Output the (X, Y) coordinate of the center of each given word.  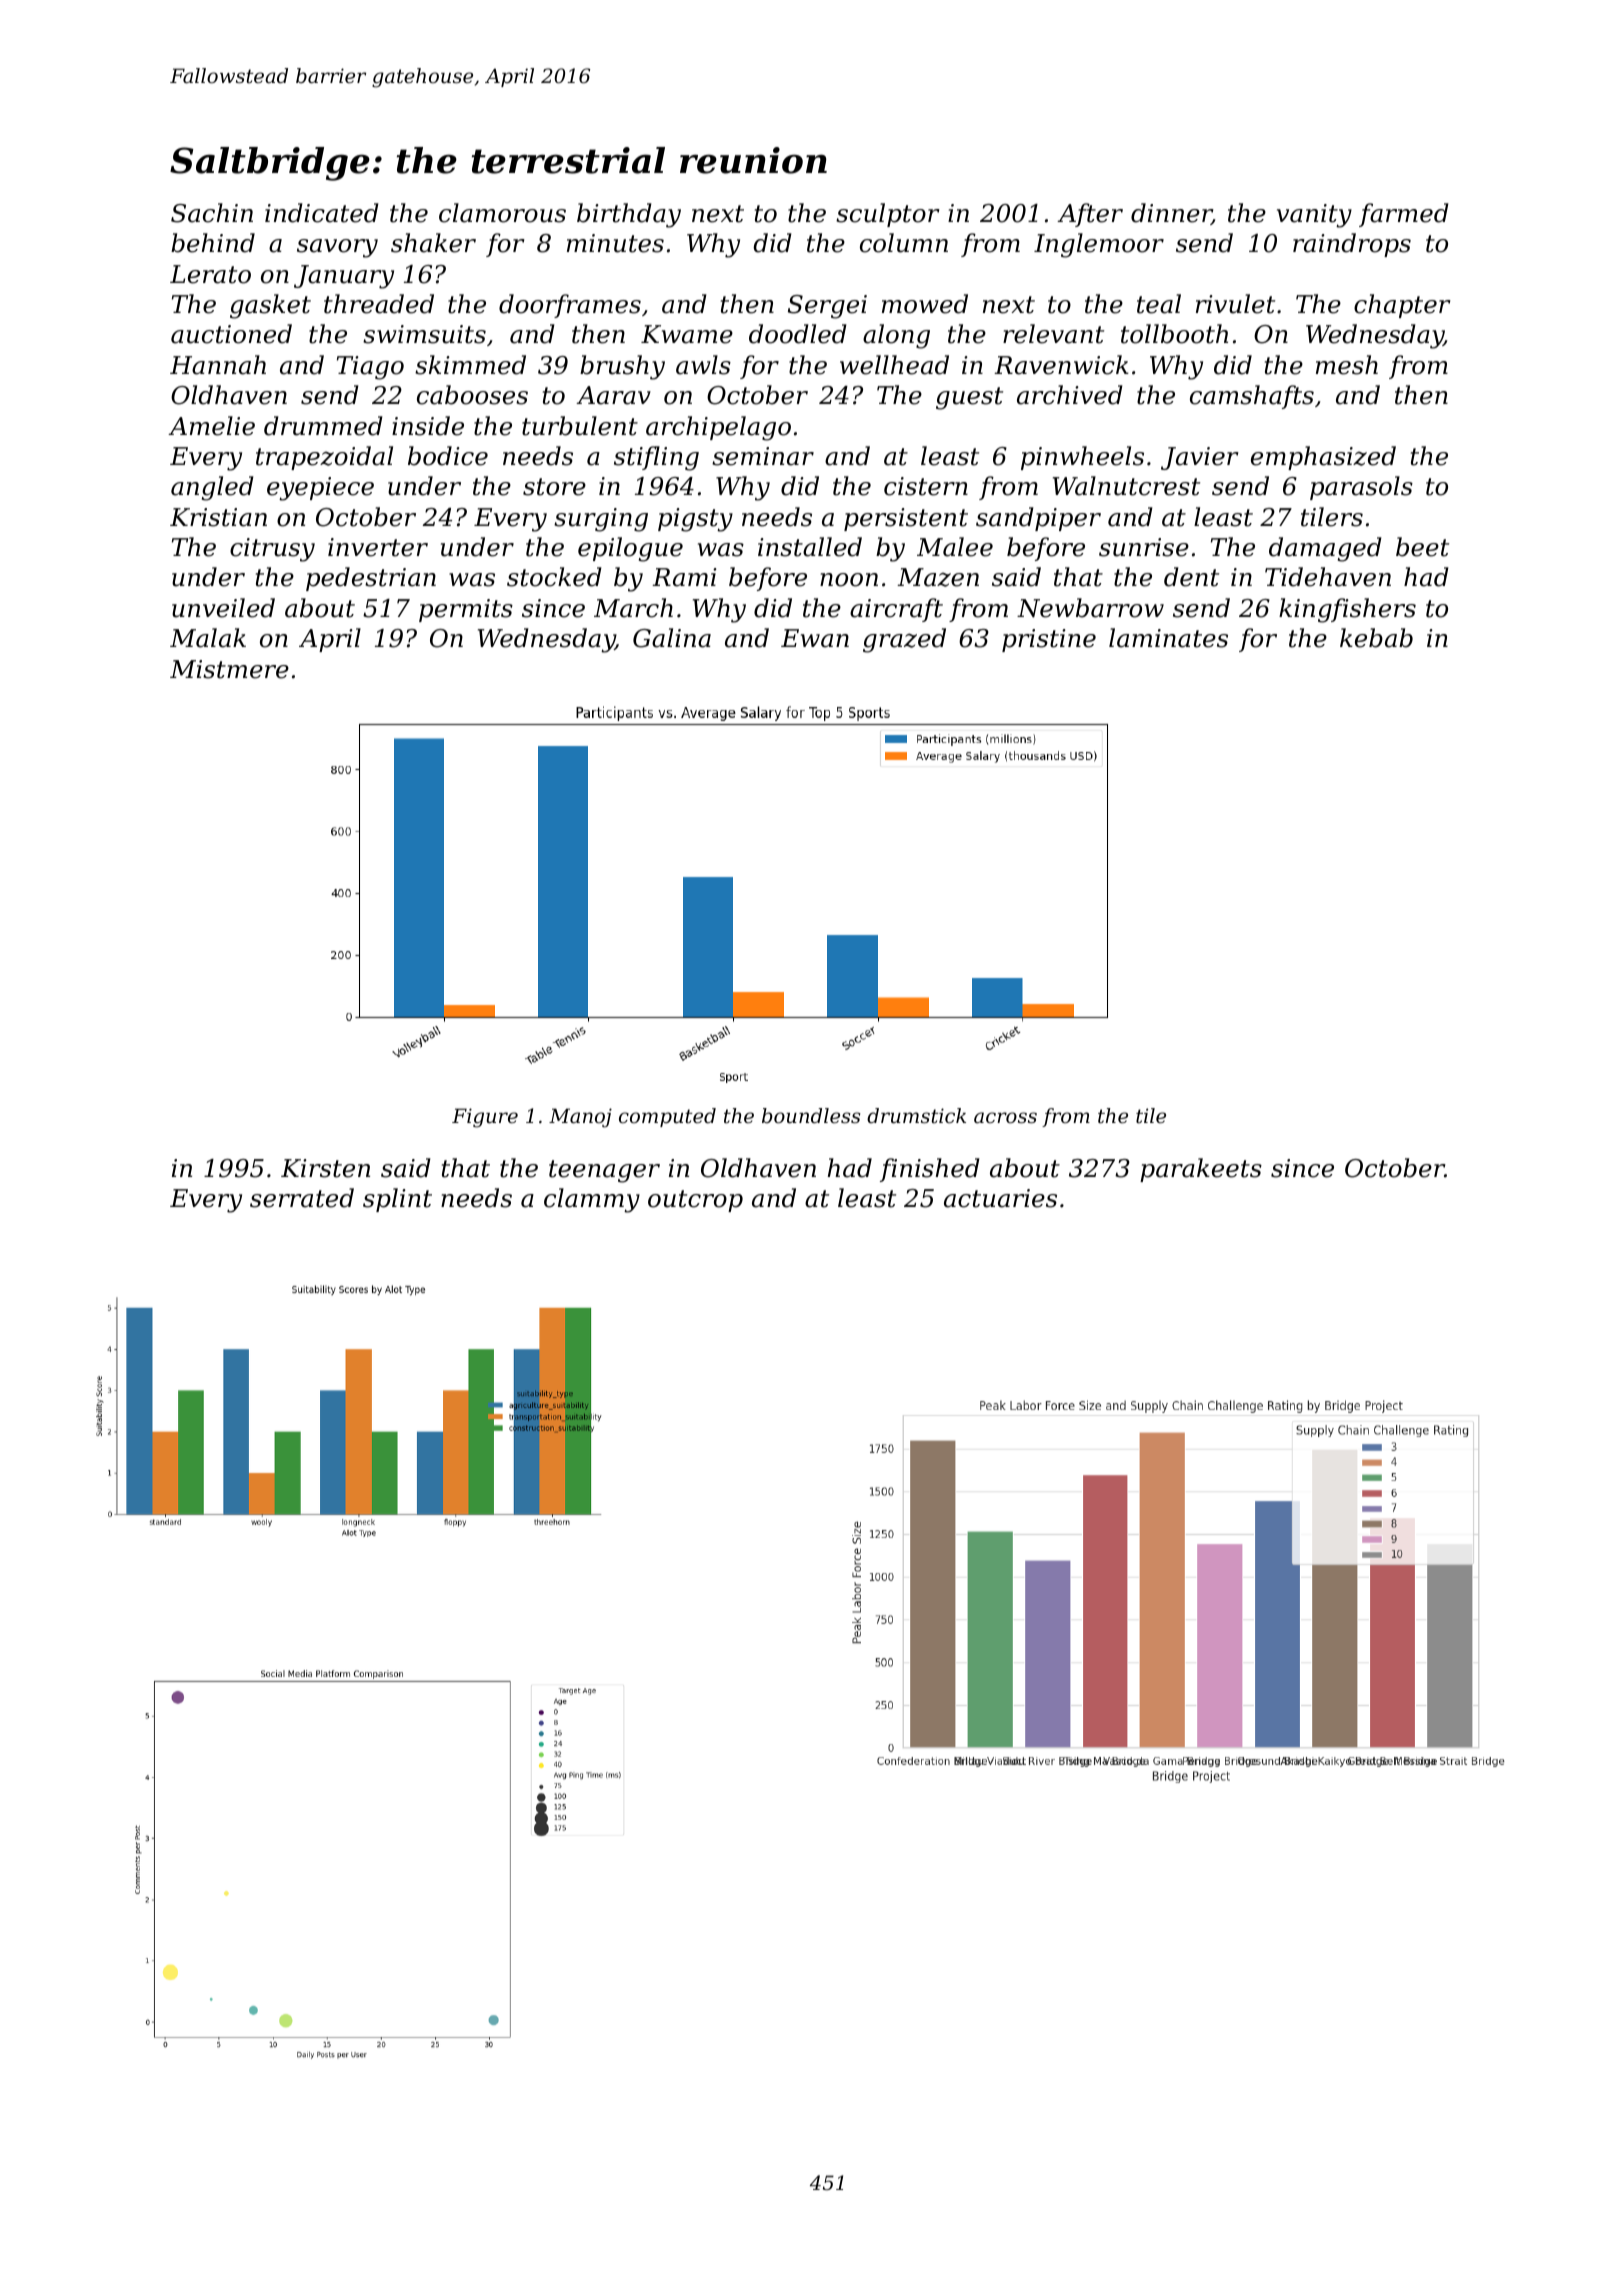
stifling (656, 458)
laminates (1168, 638)
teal (1159, 304)
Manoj (580, 1118)
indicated (321, 213)
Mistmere (229, 669)
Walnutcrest (1126, 486)
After (1090, 215)
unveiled (223, 608)
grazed (904, 640)
